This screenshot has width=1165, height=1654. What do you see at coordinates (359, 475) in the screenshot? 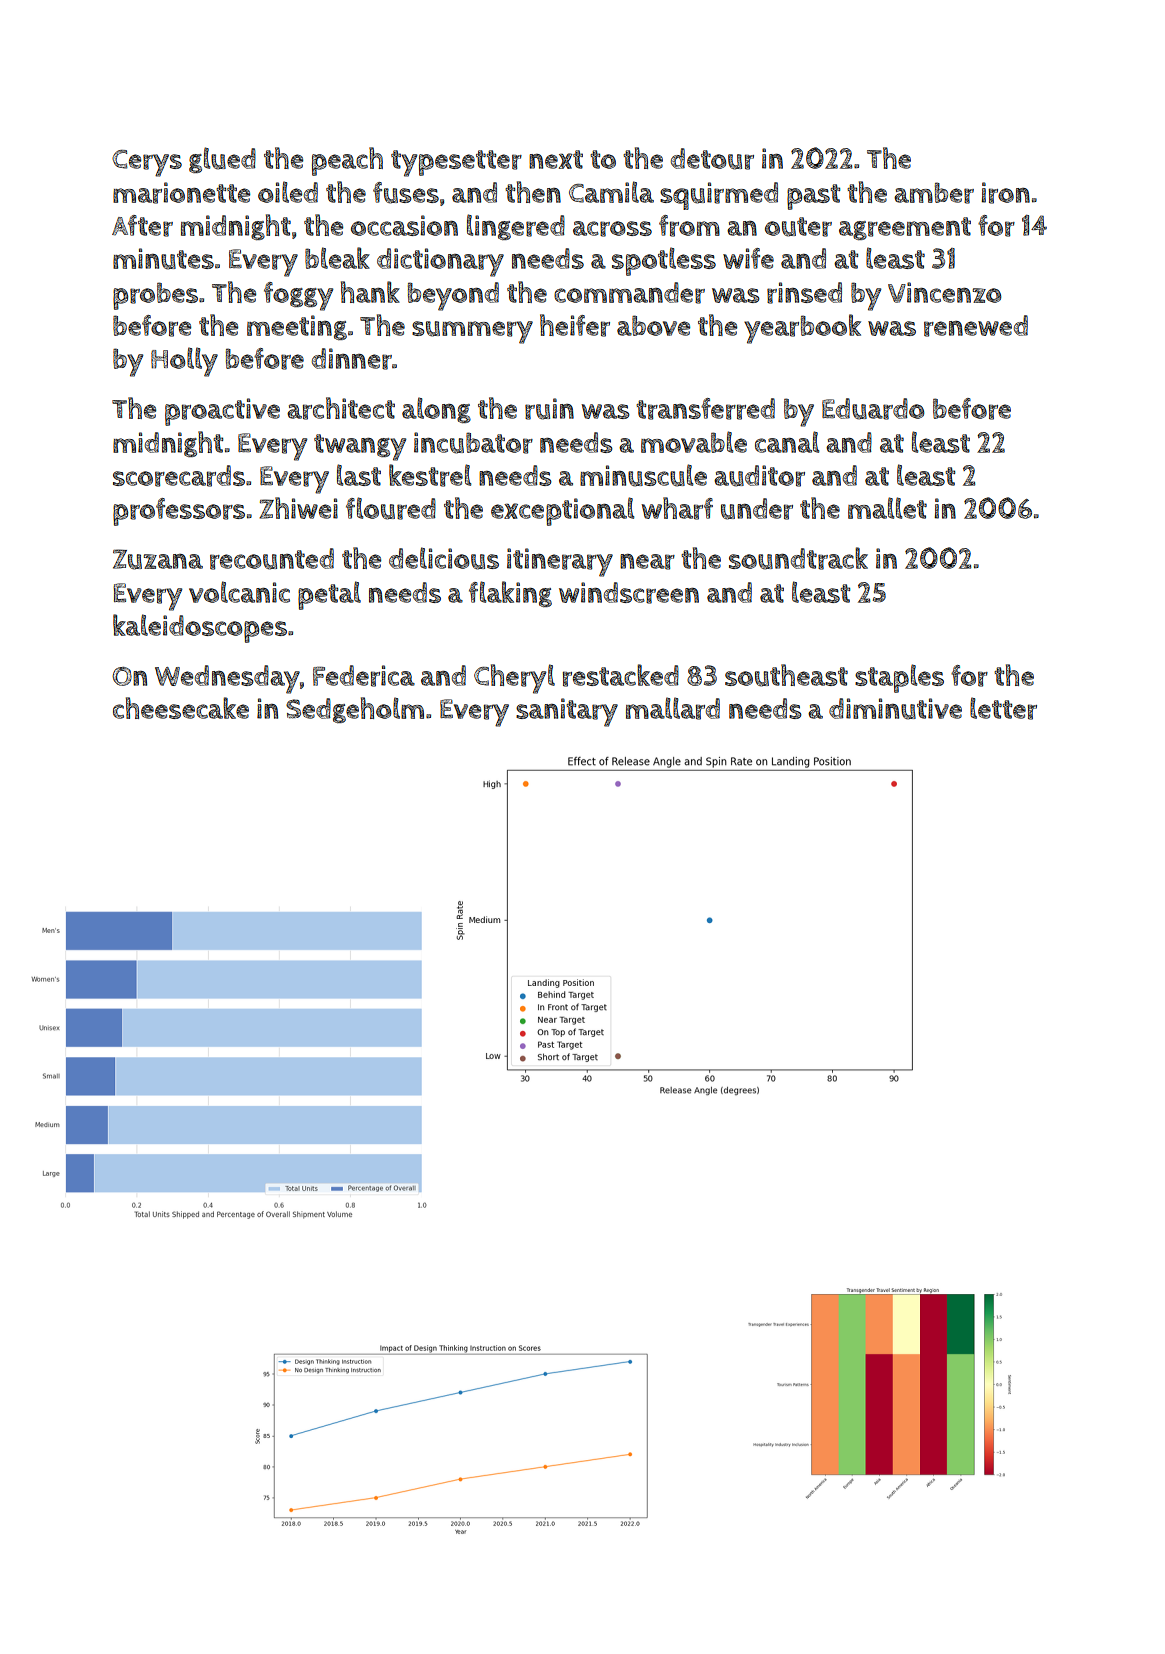
I see `last` at bounding box center [359, 475].
